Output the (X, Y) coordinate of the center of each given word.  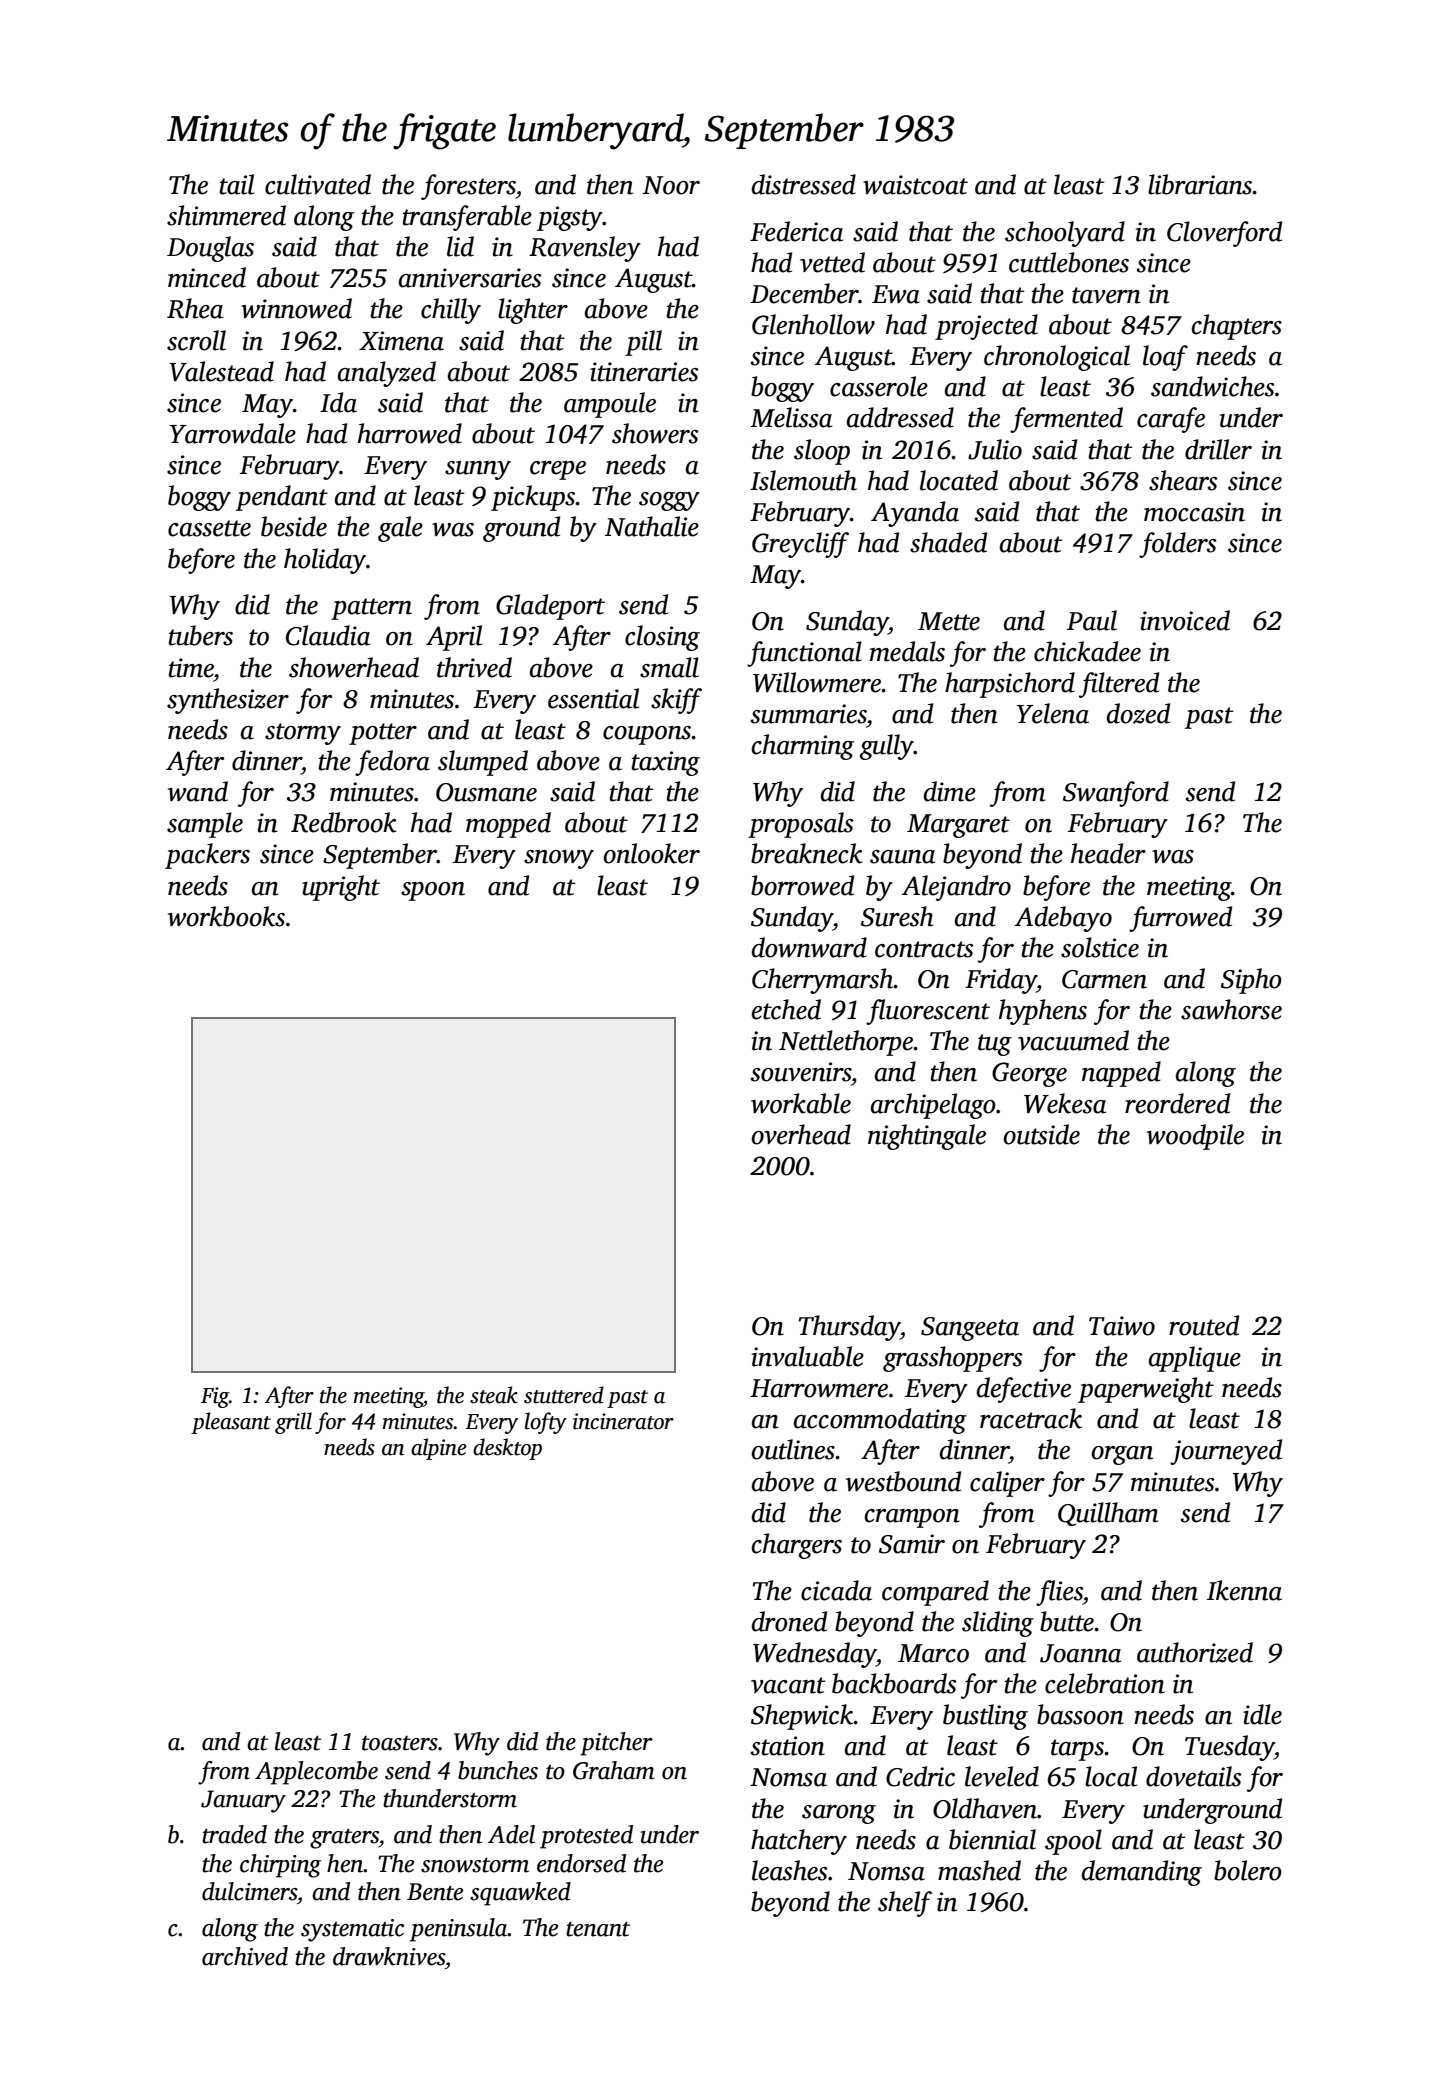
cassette (209, 528)
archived (245, 1956)
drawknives (389, 1956)
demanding (1142, 1873)
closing (662, 638)
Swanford (1116, 794)
